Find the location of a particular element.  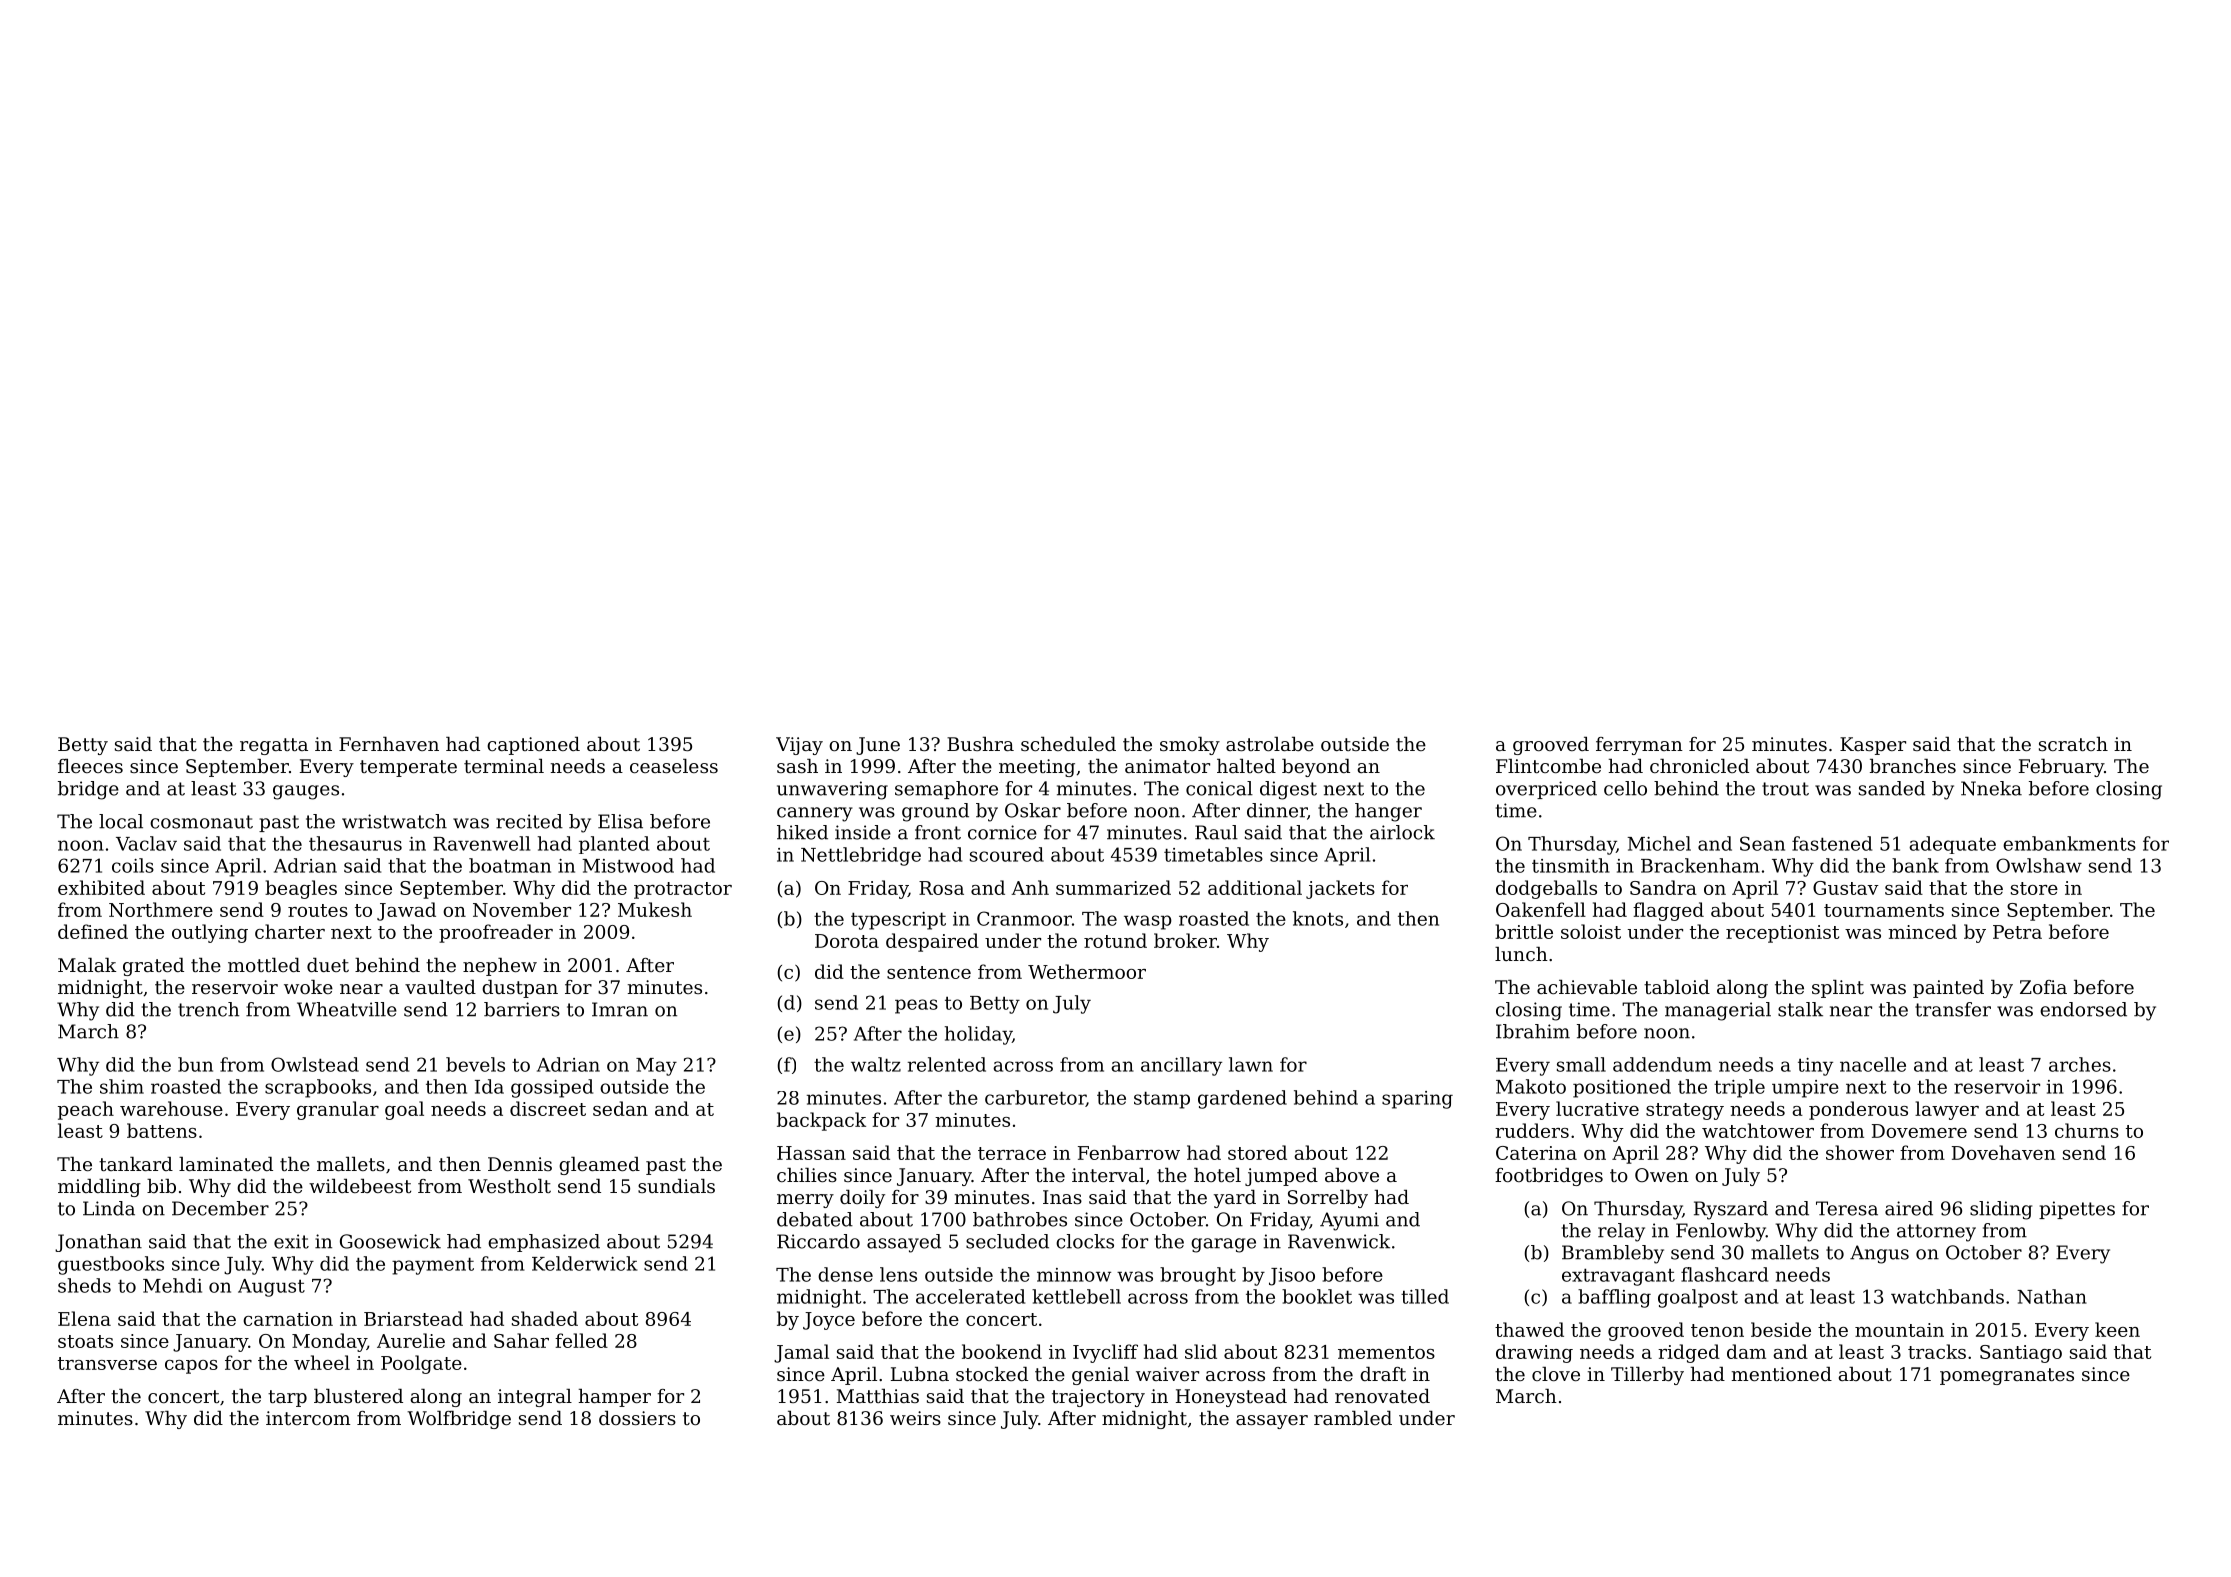

summarized is located at coordinates (1113, 887).
